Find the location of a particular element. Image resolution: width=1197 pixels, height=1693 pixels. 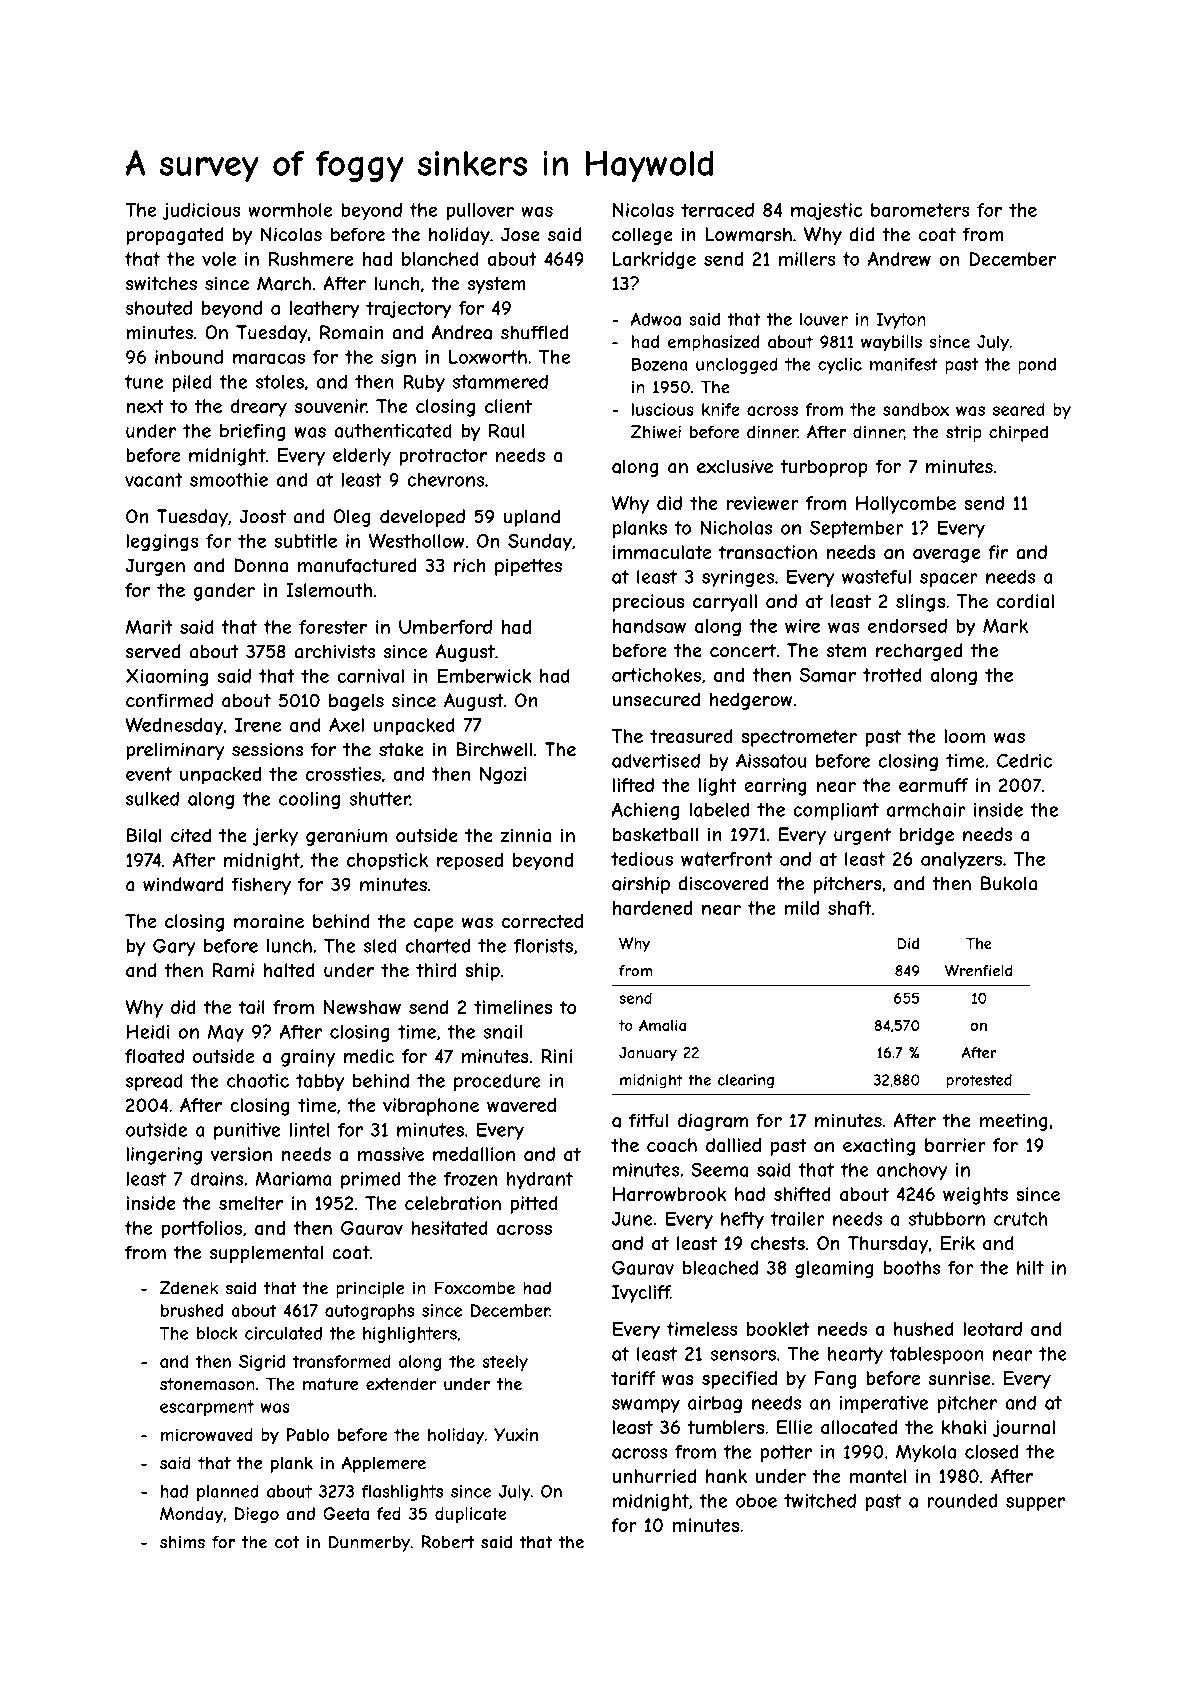

emphasized is located at coordinates (713, 343).
